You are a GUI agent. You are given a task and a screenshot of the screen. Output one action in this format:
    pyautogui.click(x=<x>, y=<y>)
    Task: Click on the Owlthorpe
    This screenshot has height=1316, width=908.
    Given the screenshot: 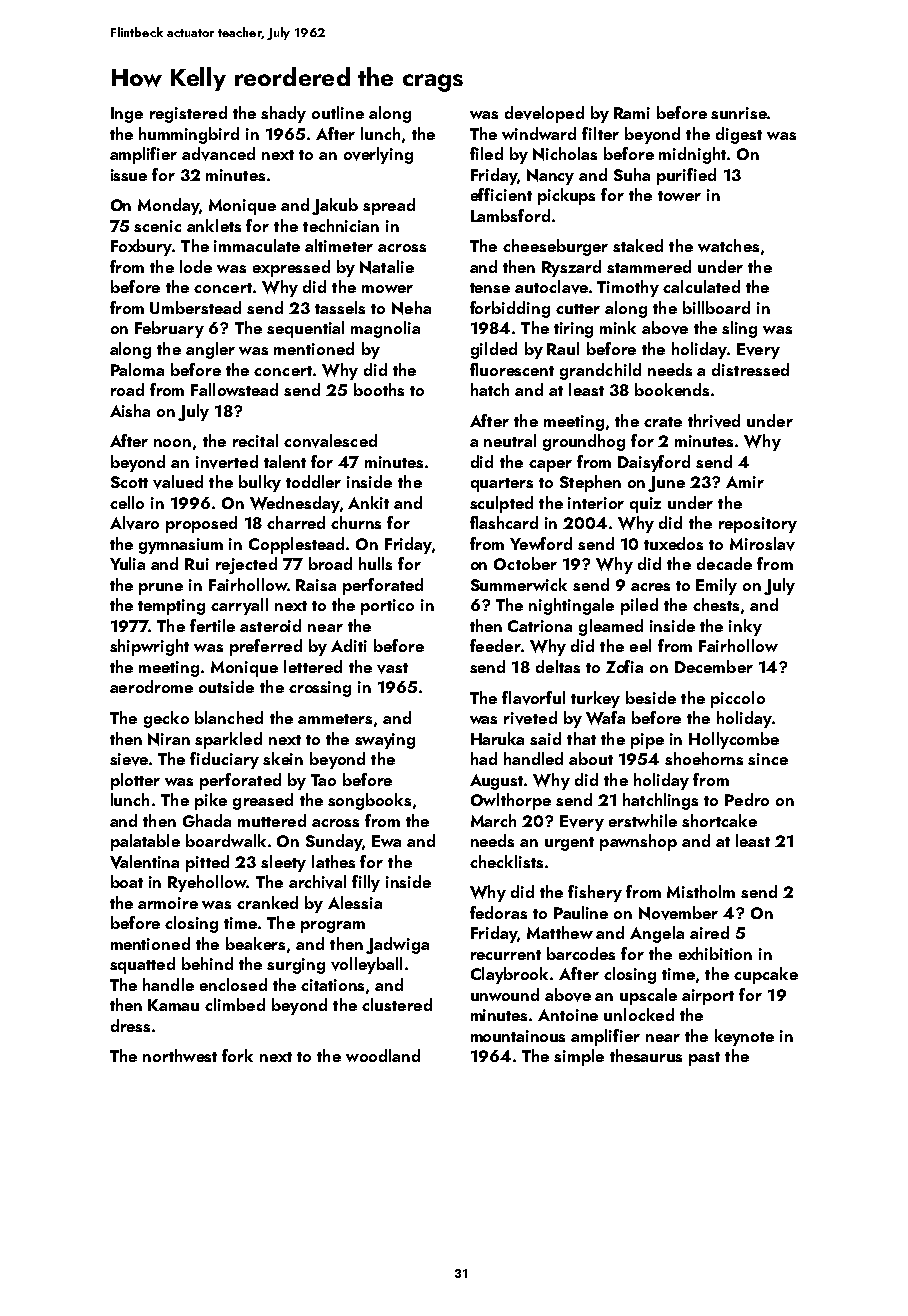 What is the action you would take?
    pyautogui.click(x=511, y=801)
